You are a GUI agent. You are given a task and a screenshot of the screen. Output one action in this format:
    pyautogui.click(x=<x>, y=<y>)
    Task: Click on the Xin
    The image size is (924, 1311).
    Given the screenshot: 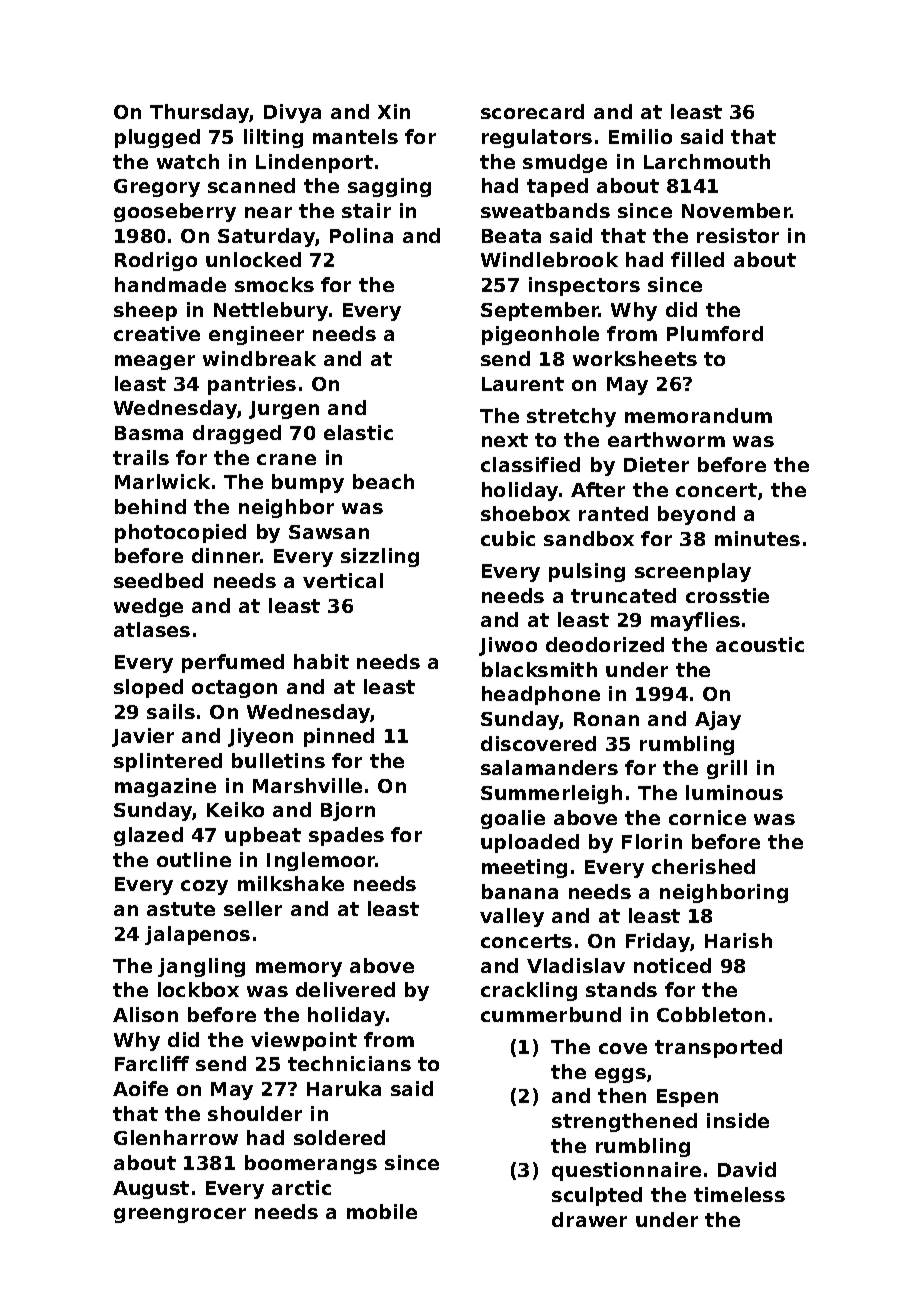 What is the action you would take?
    pyautogui.click(x=394, y=111)
